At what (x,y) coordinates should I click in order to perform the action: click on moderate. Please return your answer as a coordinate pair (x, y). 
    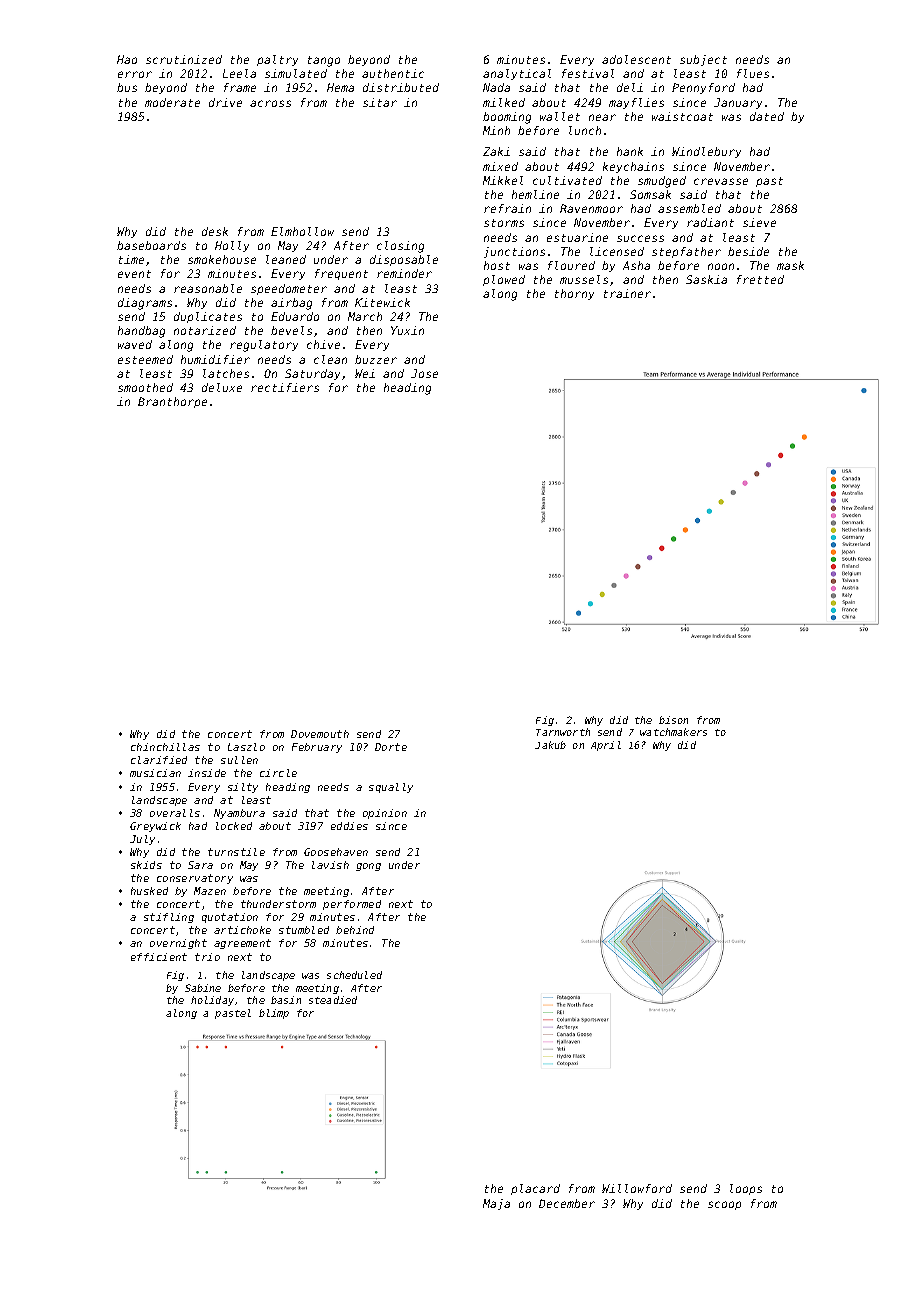
    Looking at the image, I should click on (172, 102).
